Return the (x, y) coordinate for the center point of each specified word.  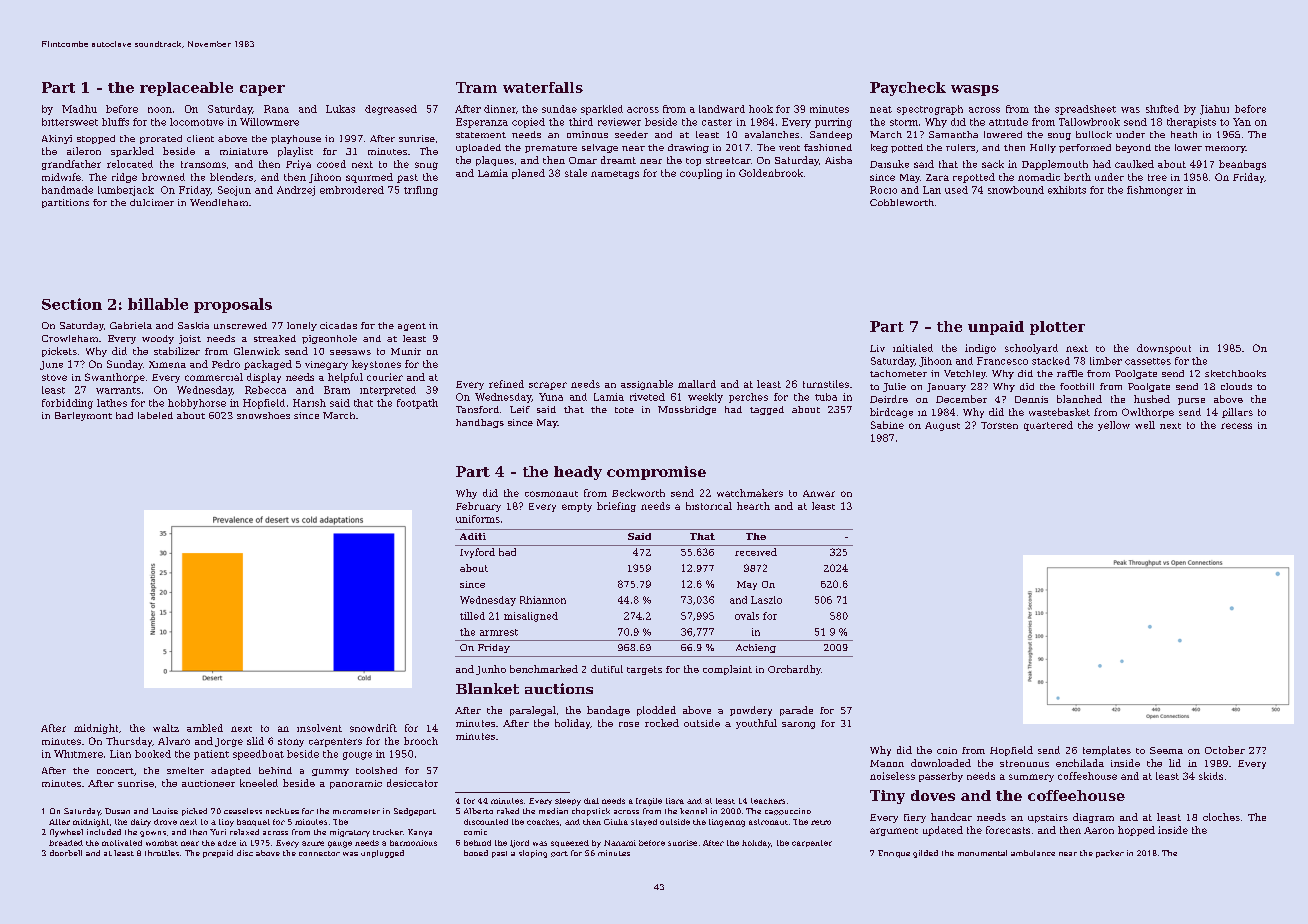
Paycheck (908, 89)
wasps (975, 90)
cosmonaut (551, 494)
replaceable (186, 89)
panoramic (356, 784)
